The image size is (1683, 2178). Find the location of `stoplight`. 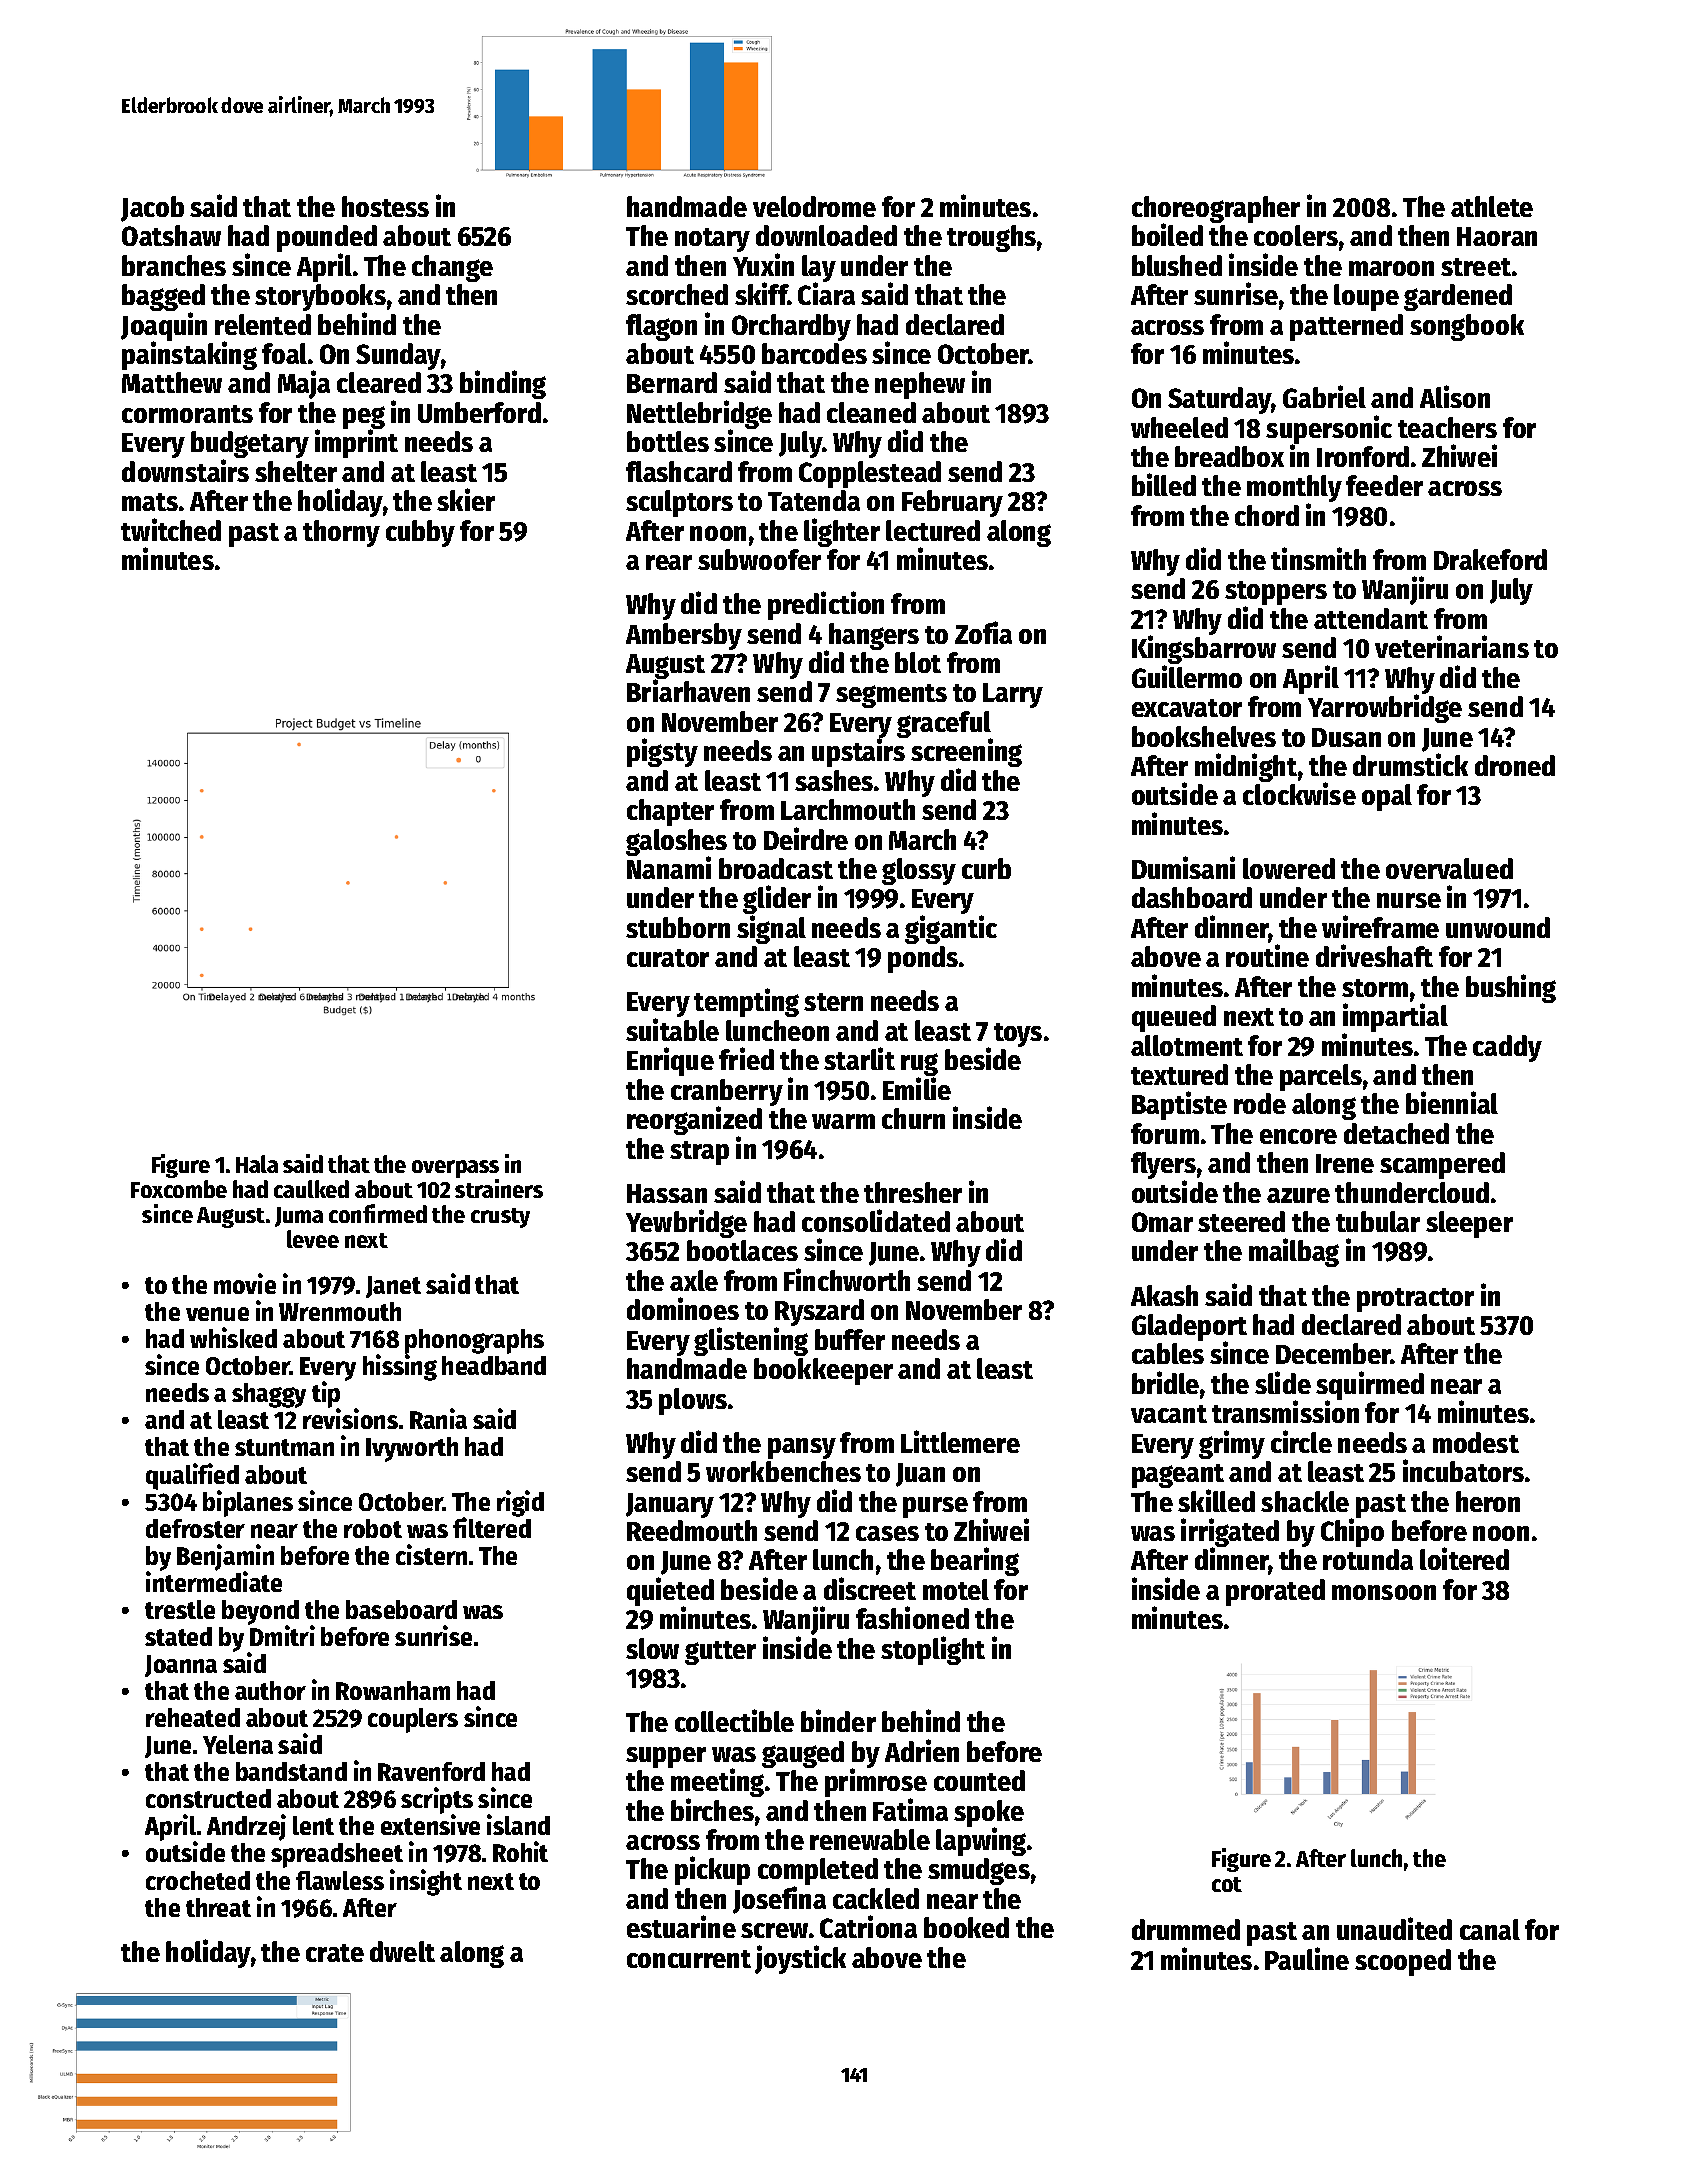

stoplight is located at coordinates (933, 1650).
